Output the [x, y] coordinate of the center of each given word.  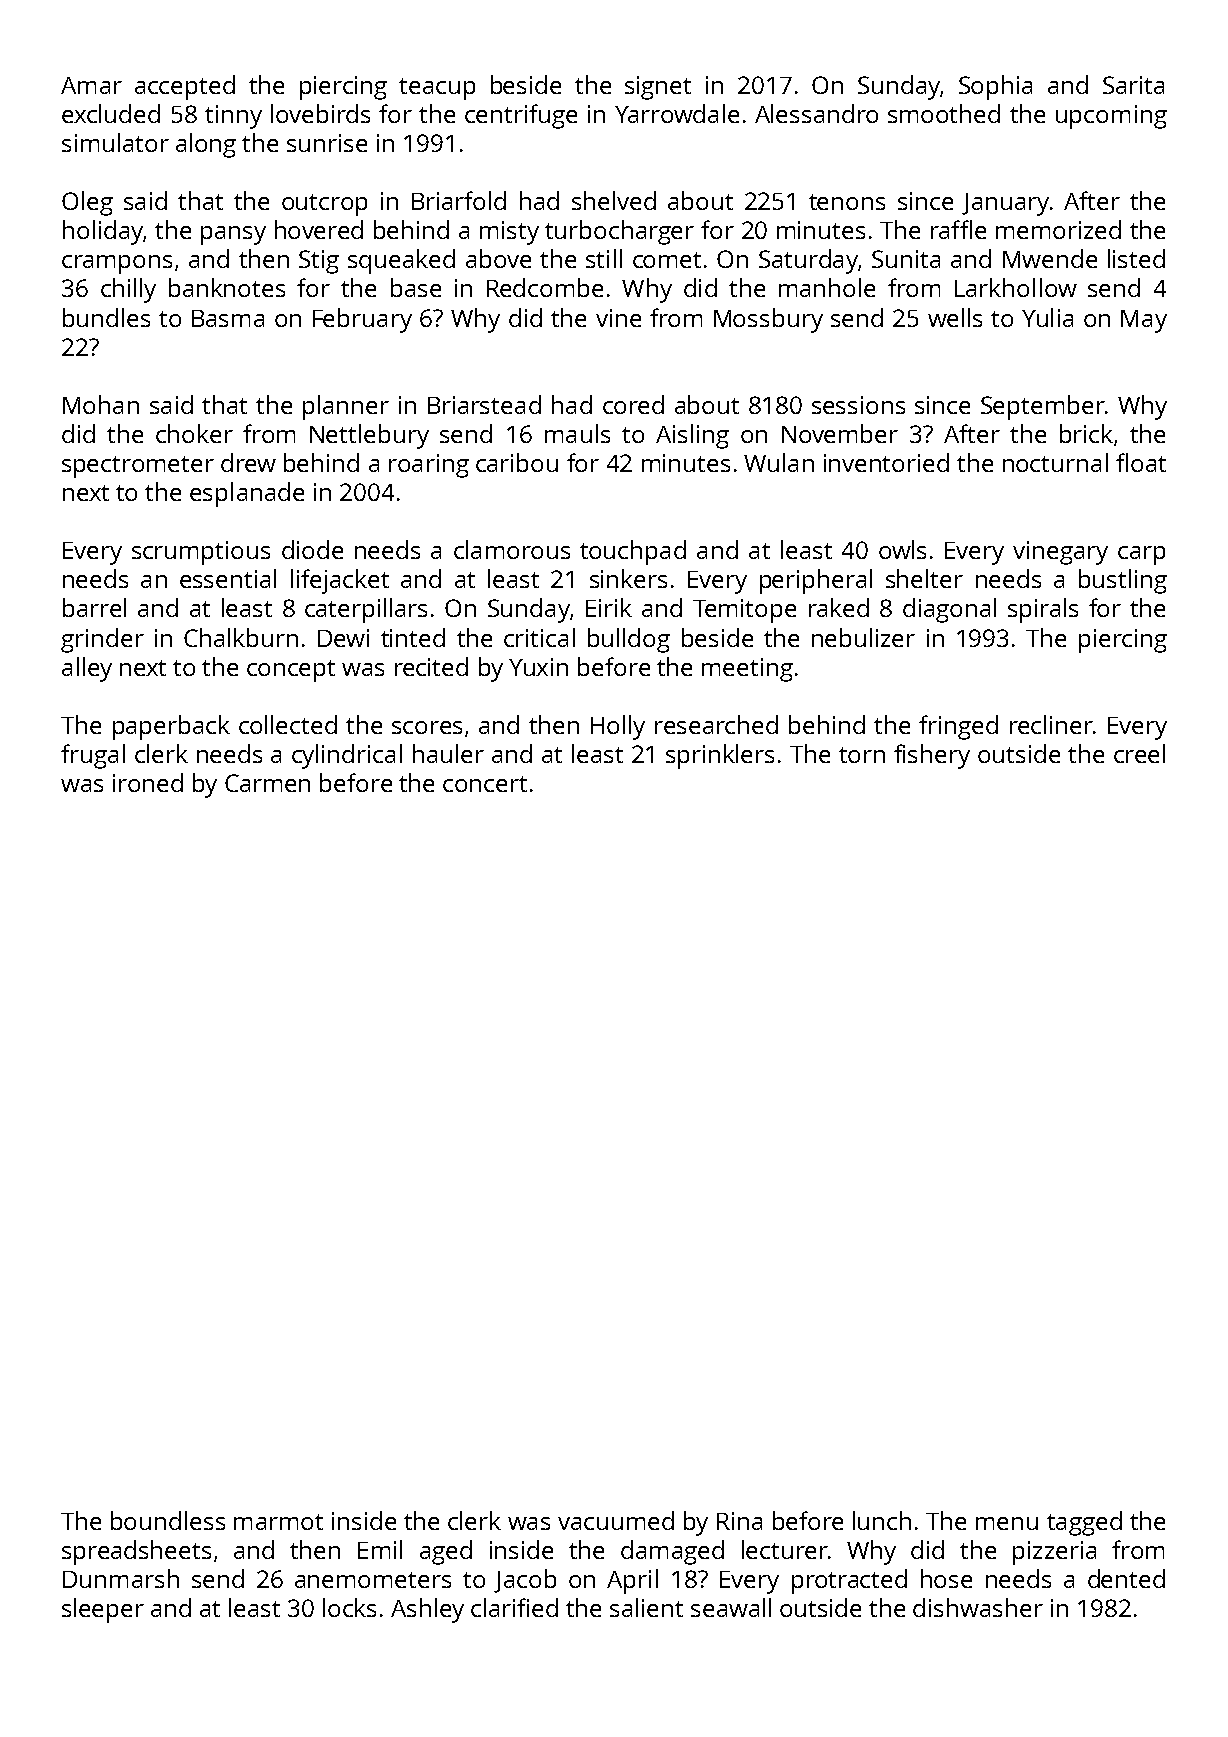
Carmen [267, 783]
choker [194, 433]
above [498, 258]
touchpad [633, 552]
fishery [932, 756]
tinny [233, 117]
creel [1139, 753]
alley [87, 669]
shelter [924, 578]
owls [902, 549]
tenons [847, 202]
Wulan [779, 462]
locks [349, 1607]
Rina [739, 1521]
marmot [278, 1522]
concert [485, 784]
